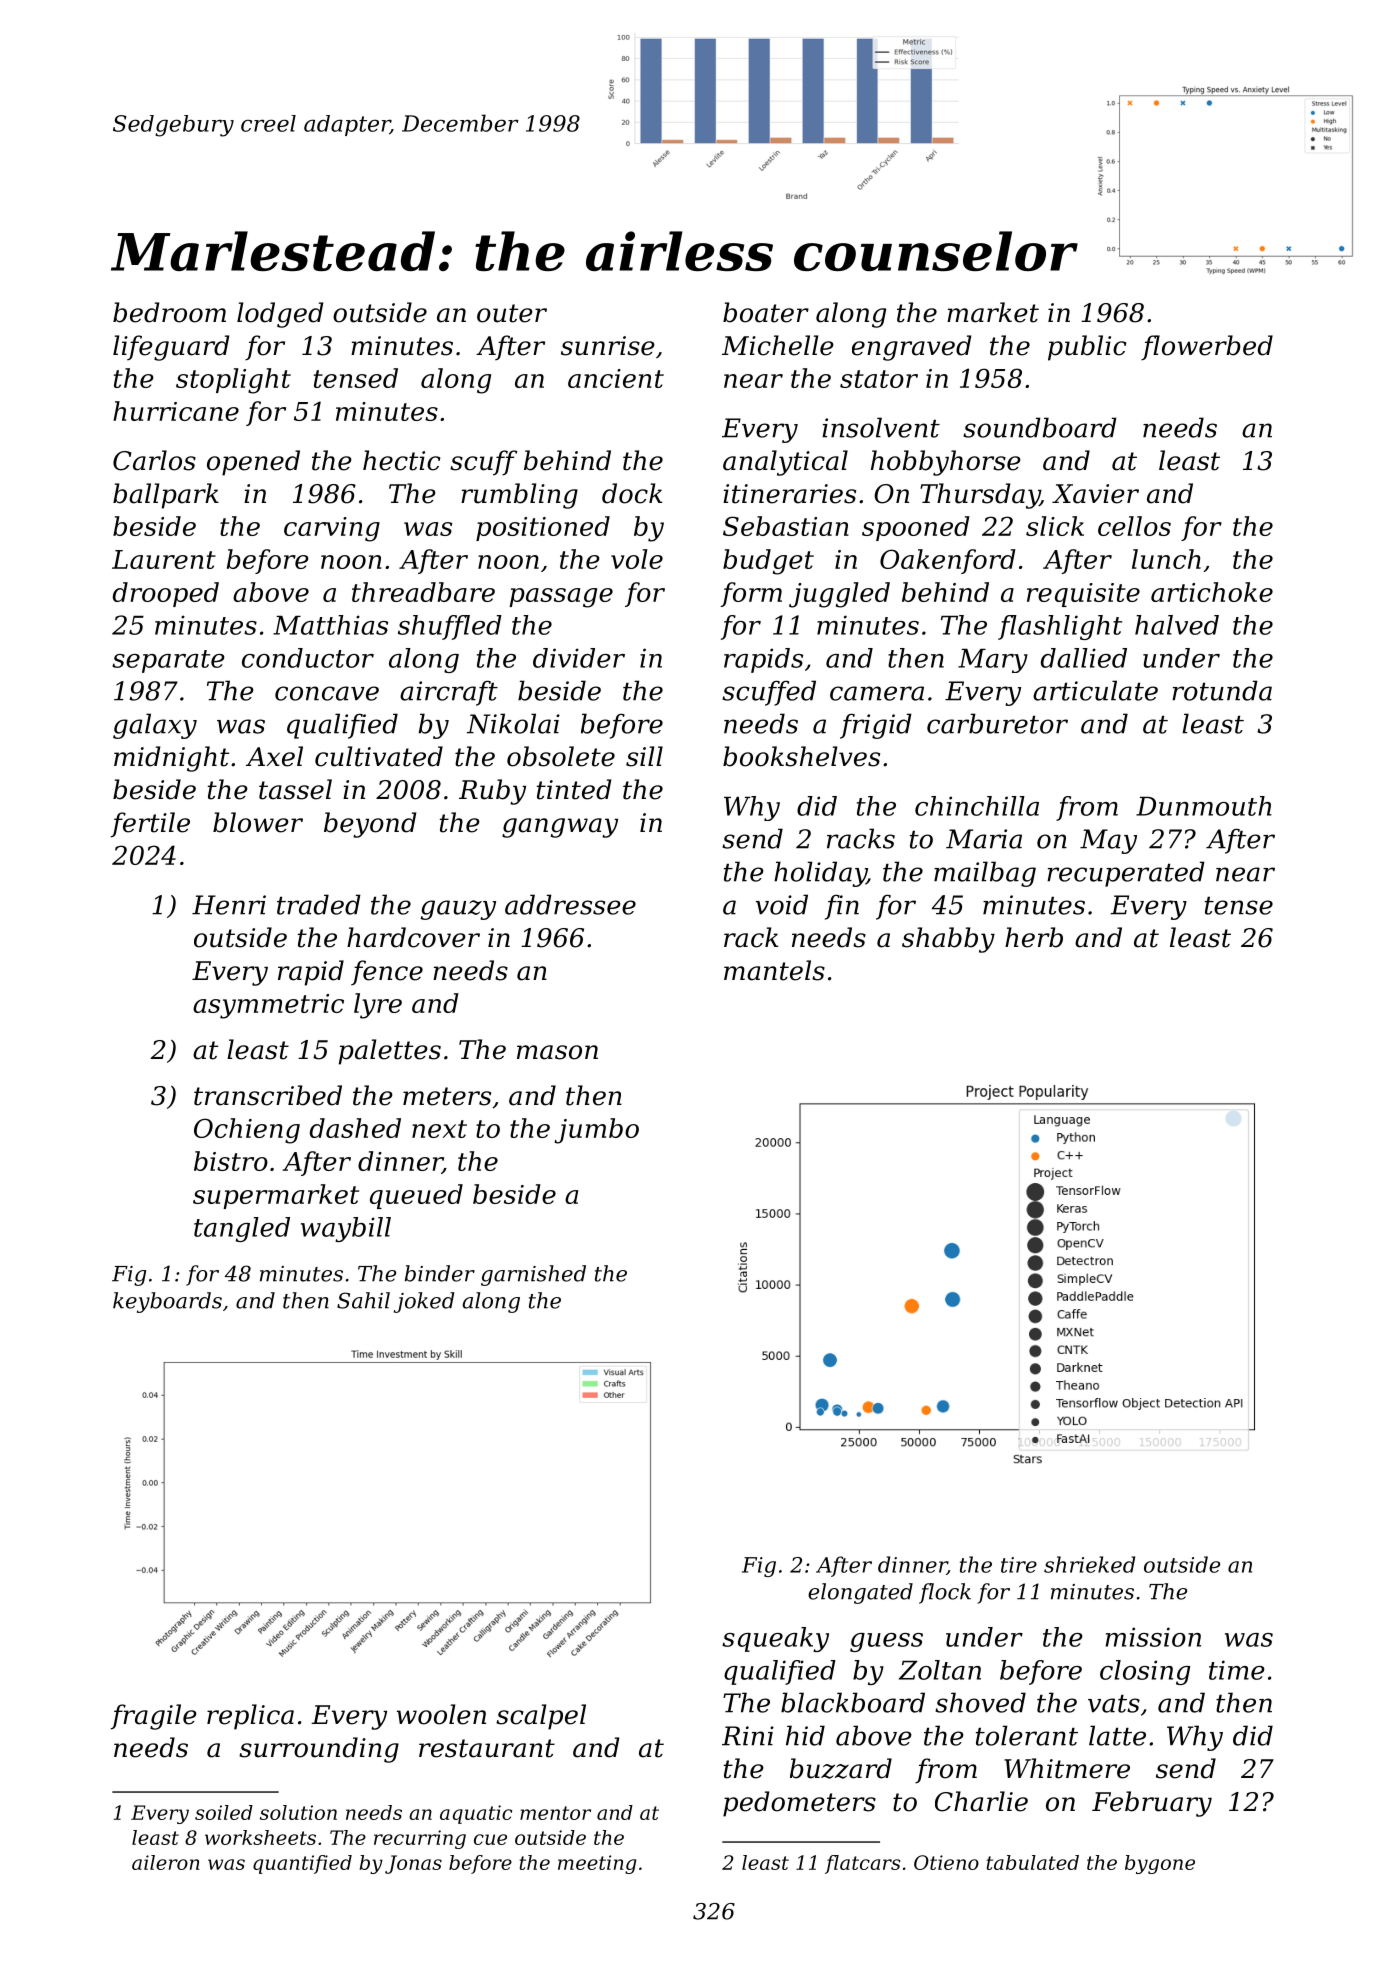 This document has height=1969, width=1386. I want to click on lifeguard, so click(171, 348).
